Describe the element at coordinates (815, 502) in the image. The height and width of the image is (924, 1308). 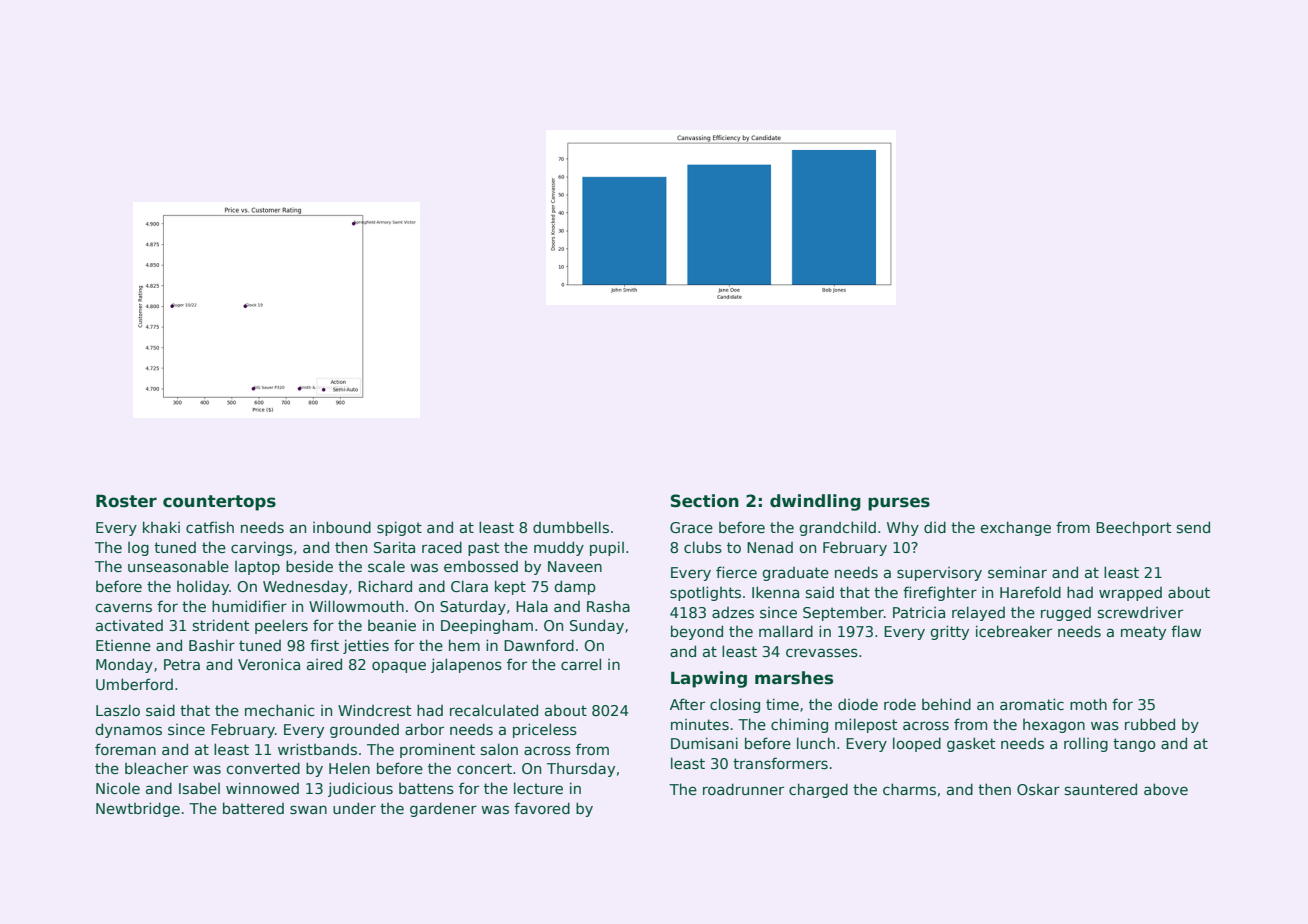
I see `dwindling` at that location.
